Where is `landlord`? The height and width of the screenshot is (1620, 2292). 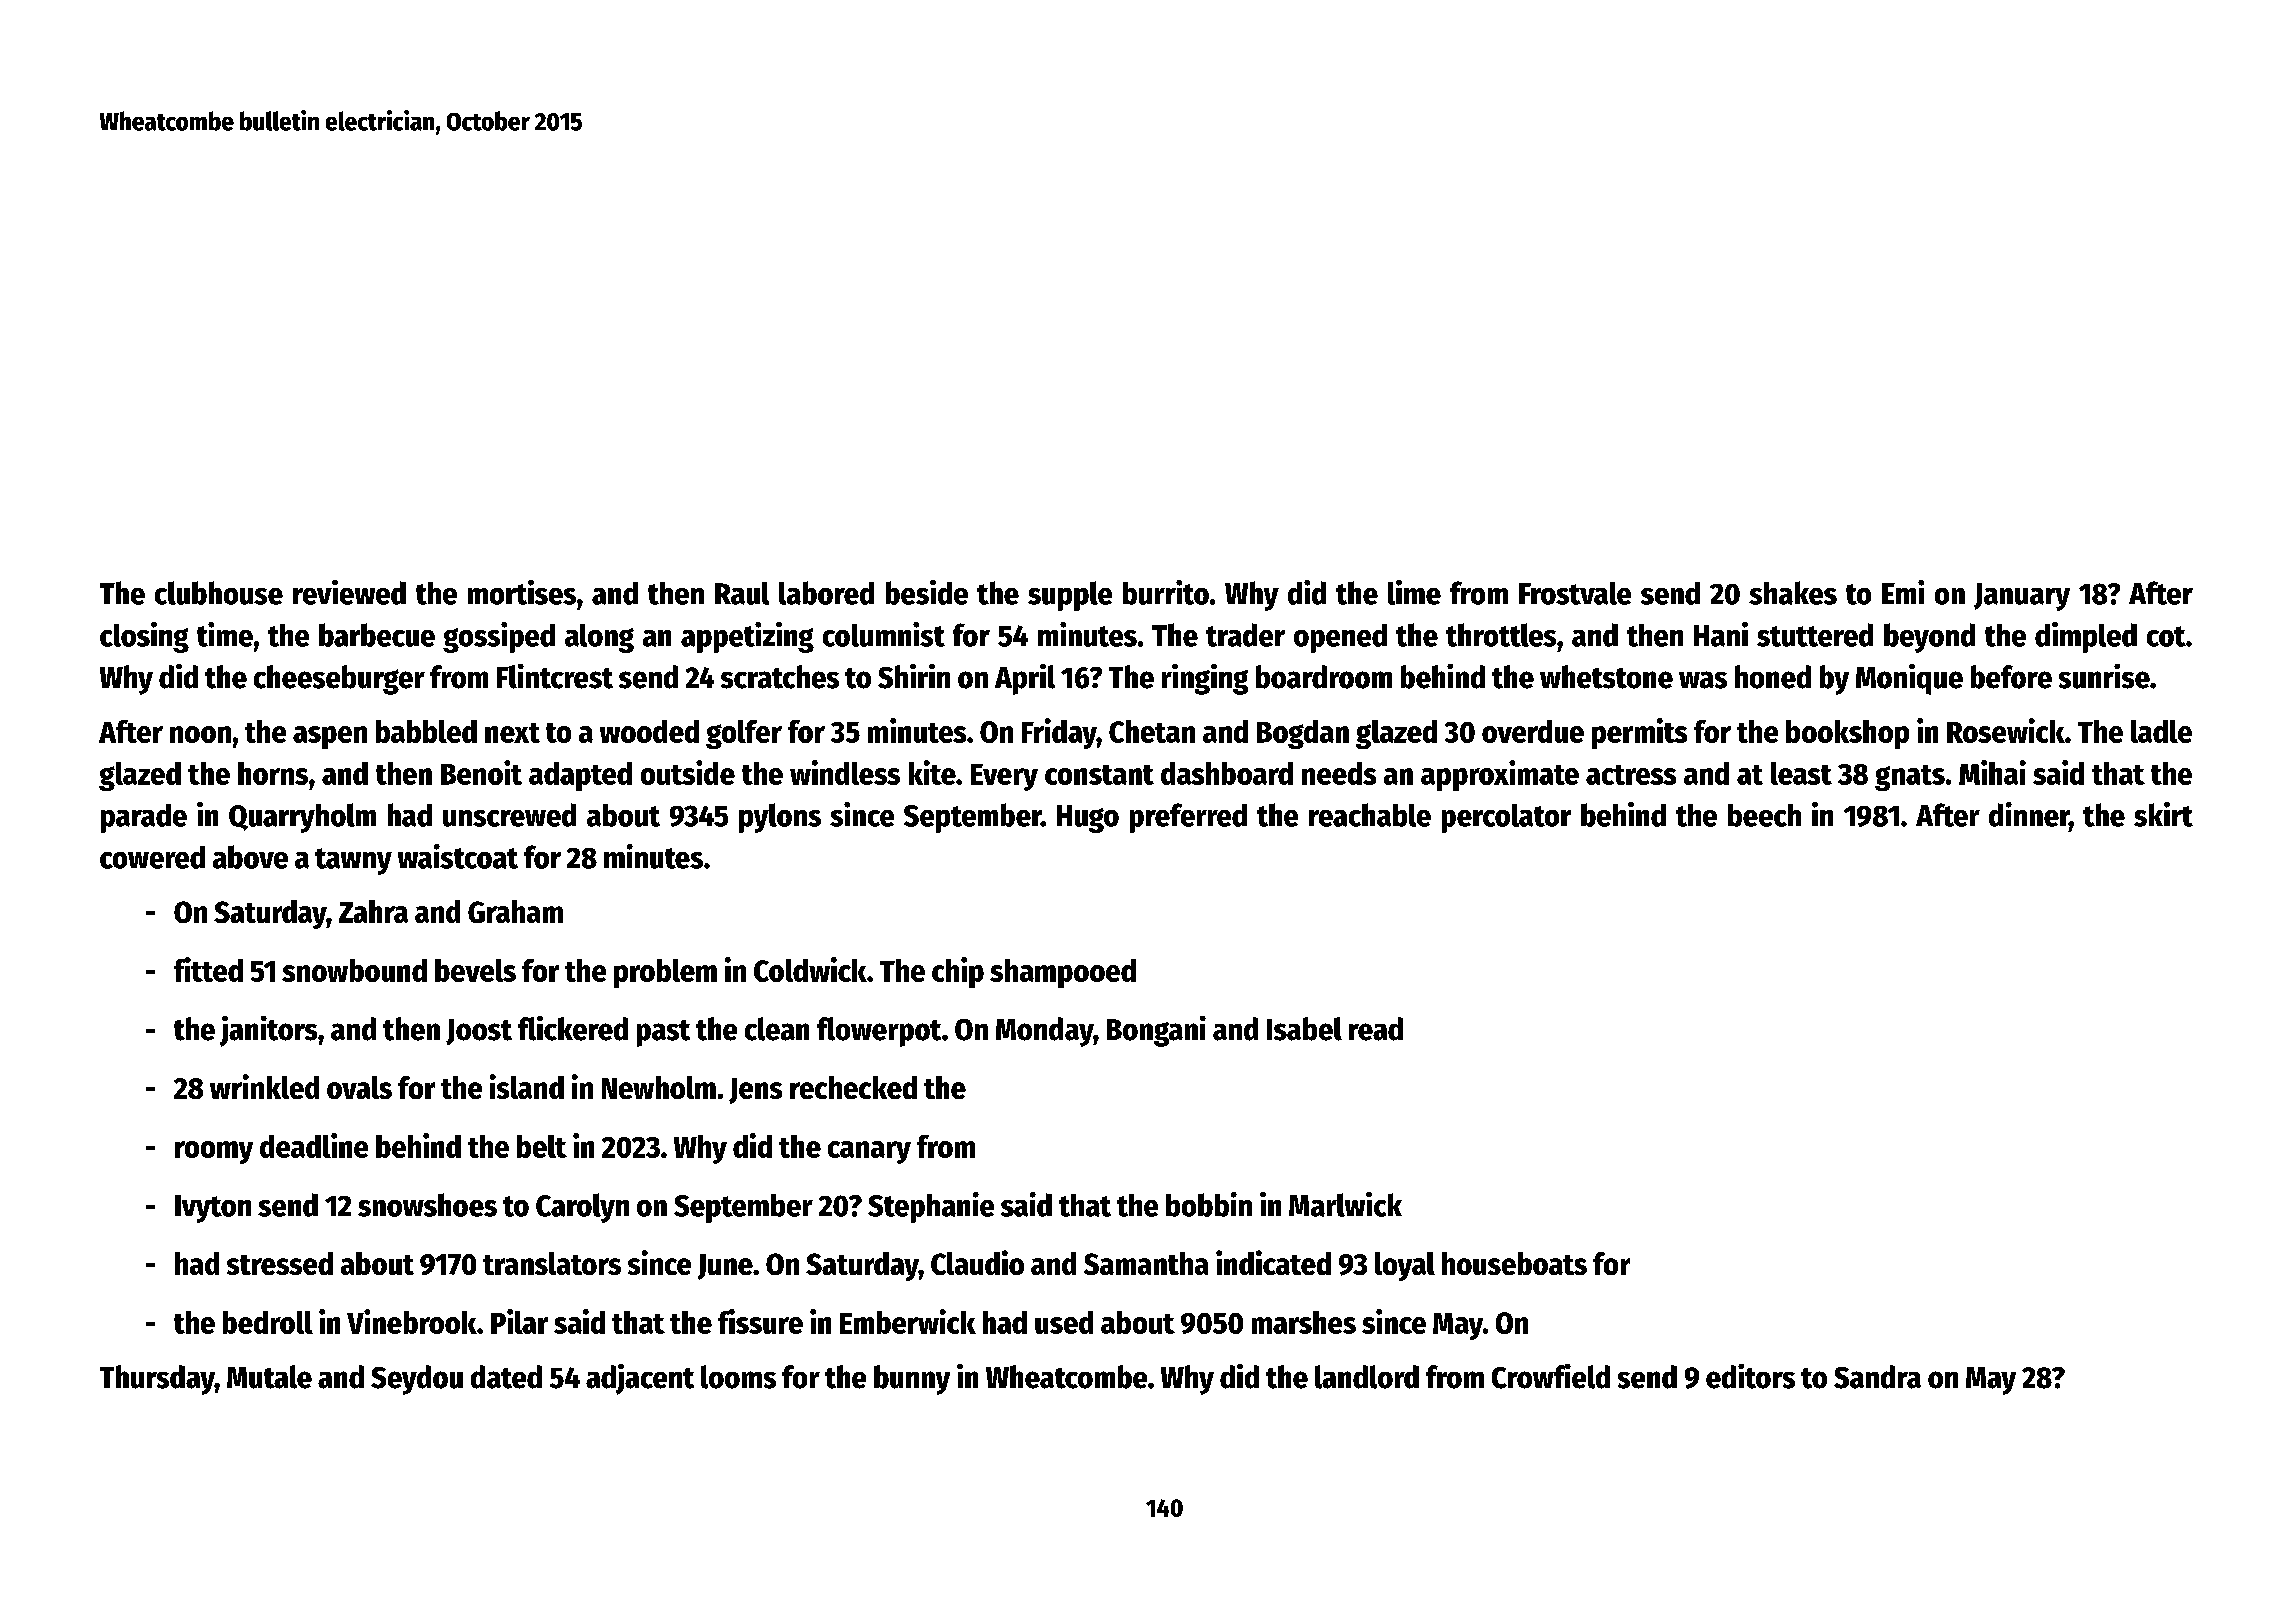 landlord is located at coordinates (1367, 1377).
